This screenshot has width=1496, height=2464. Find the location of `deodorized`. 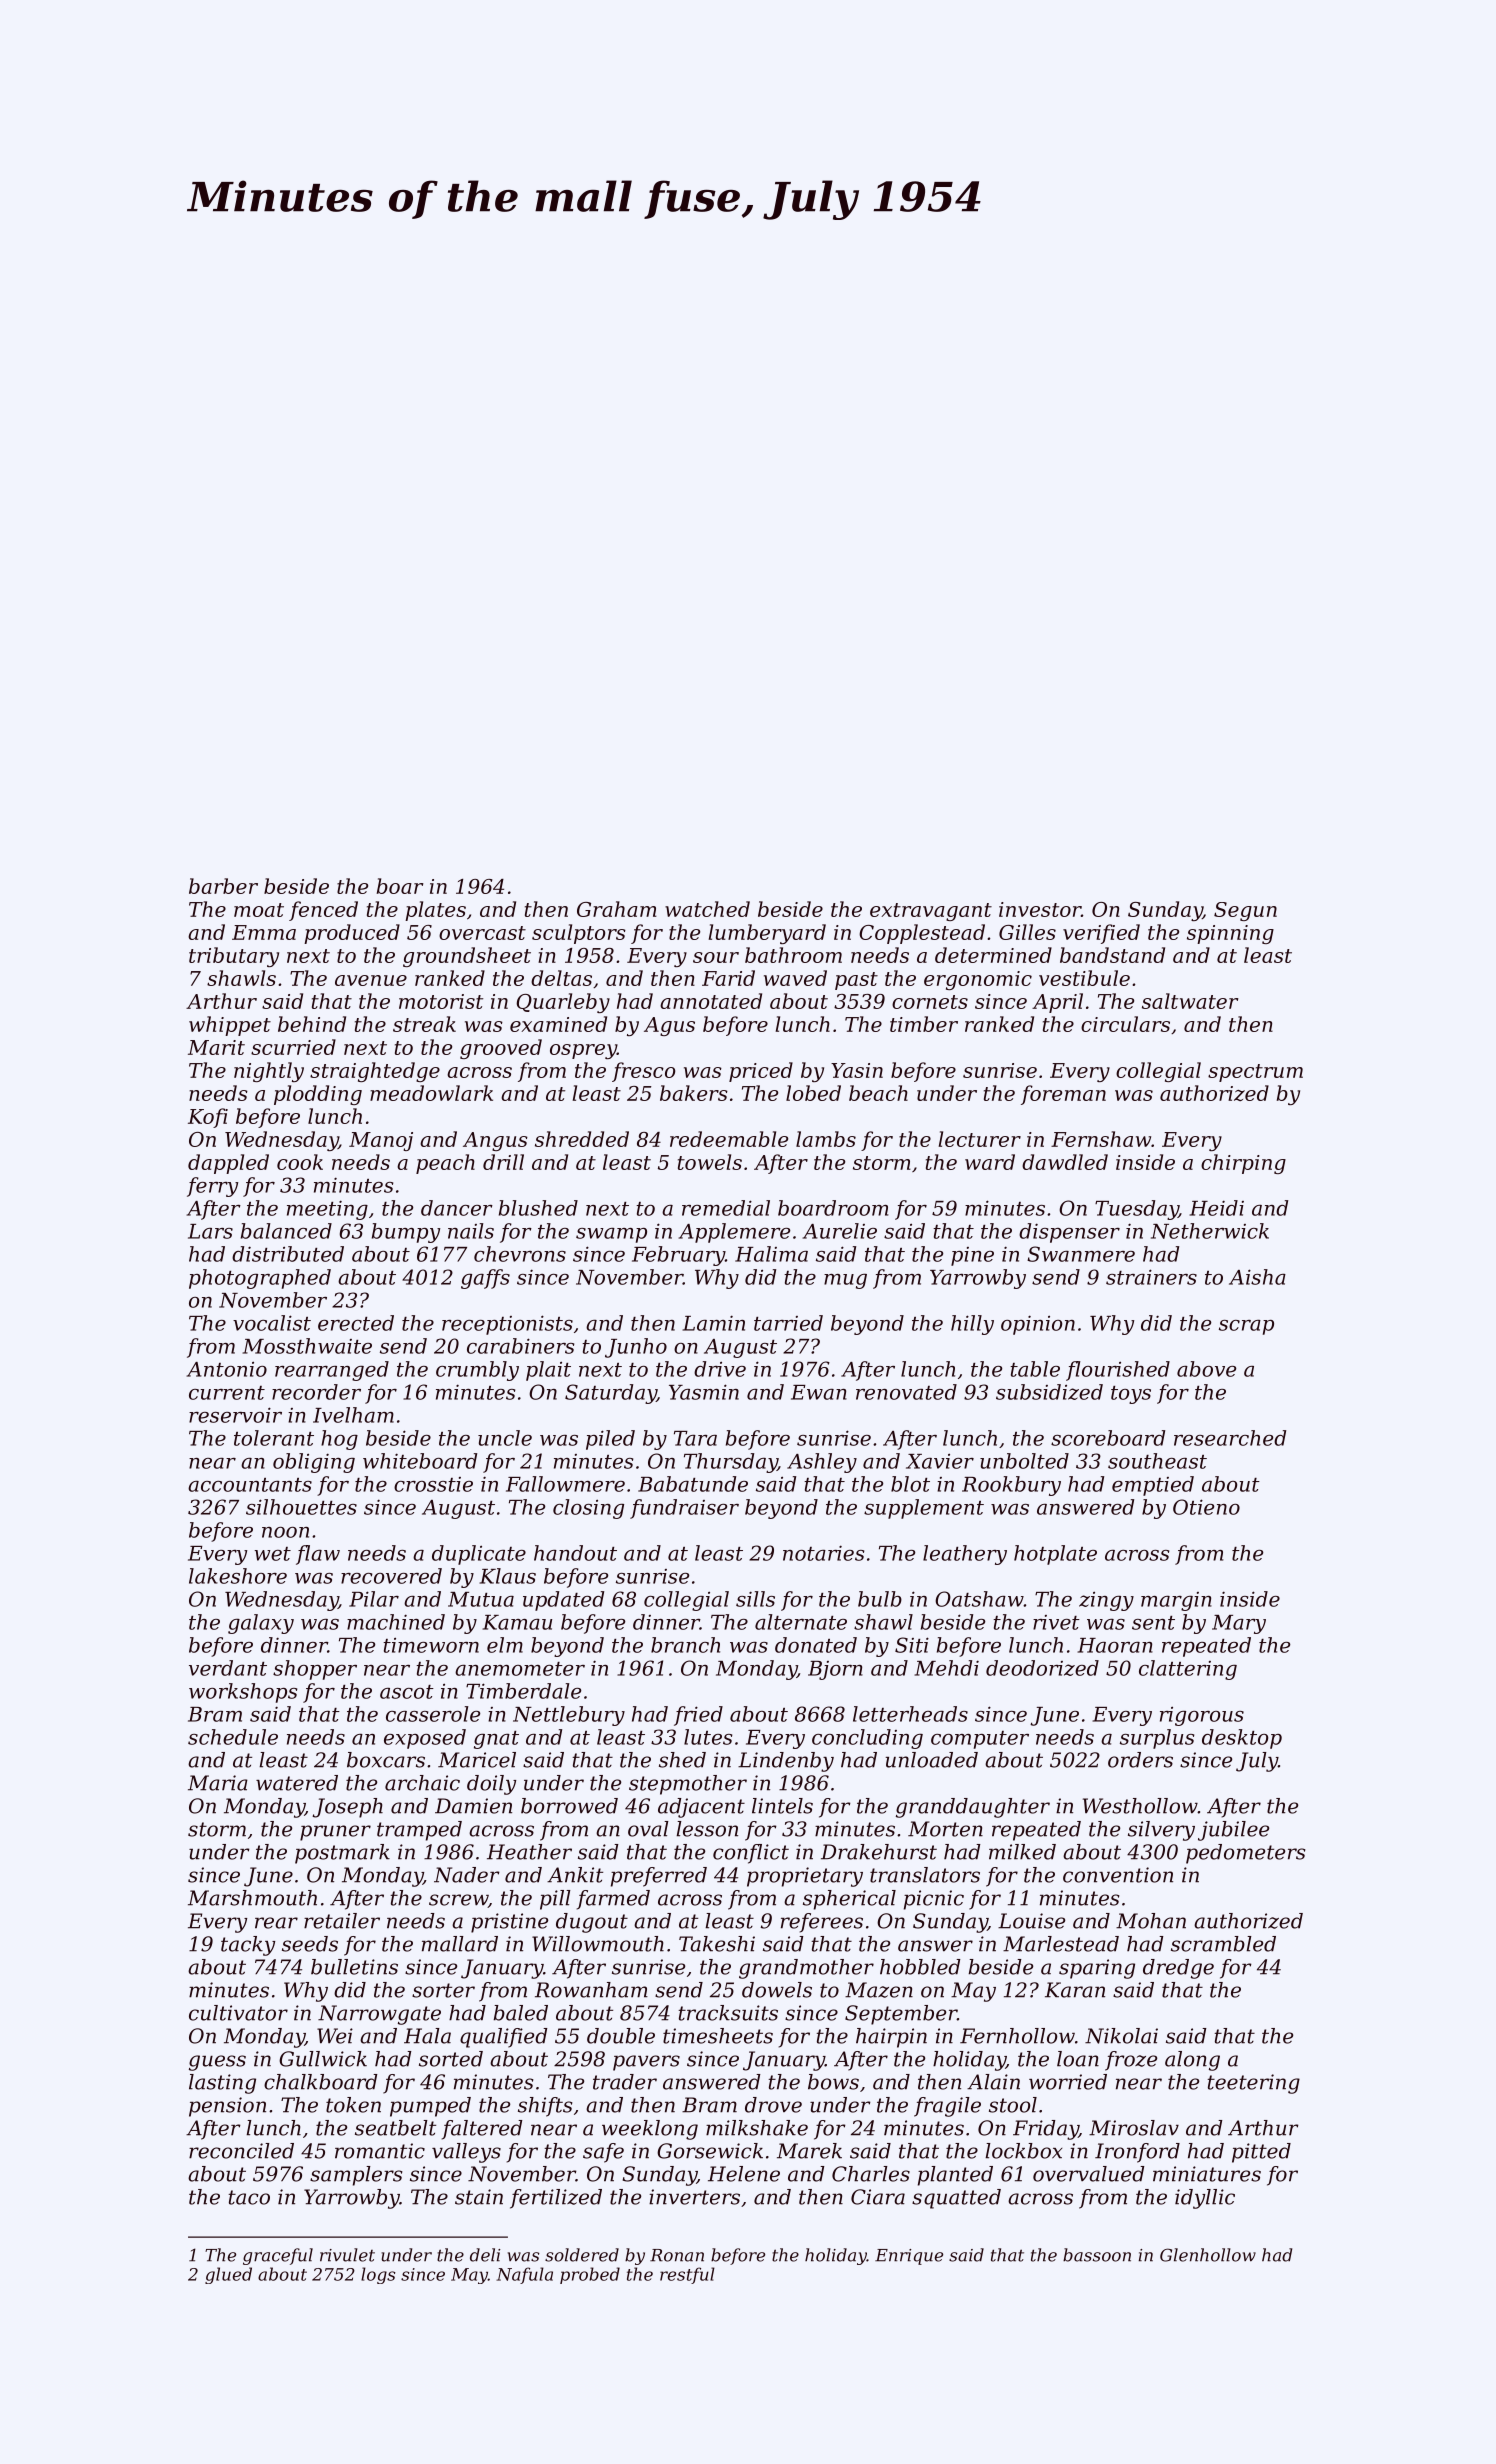

deodorized is located at coordinates (1042, 1668).
